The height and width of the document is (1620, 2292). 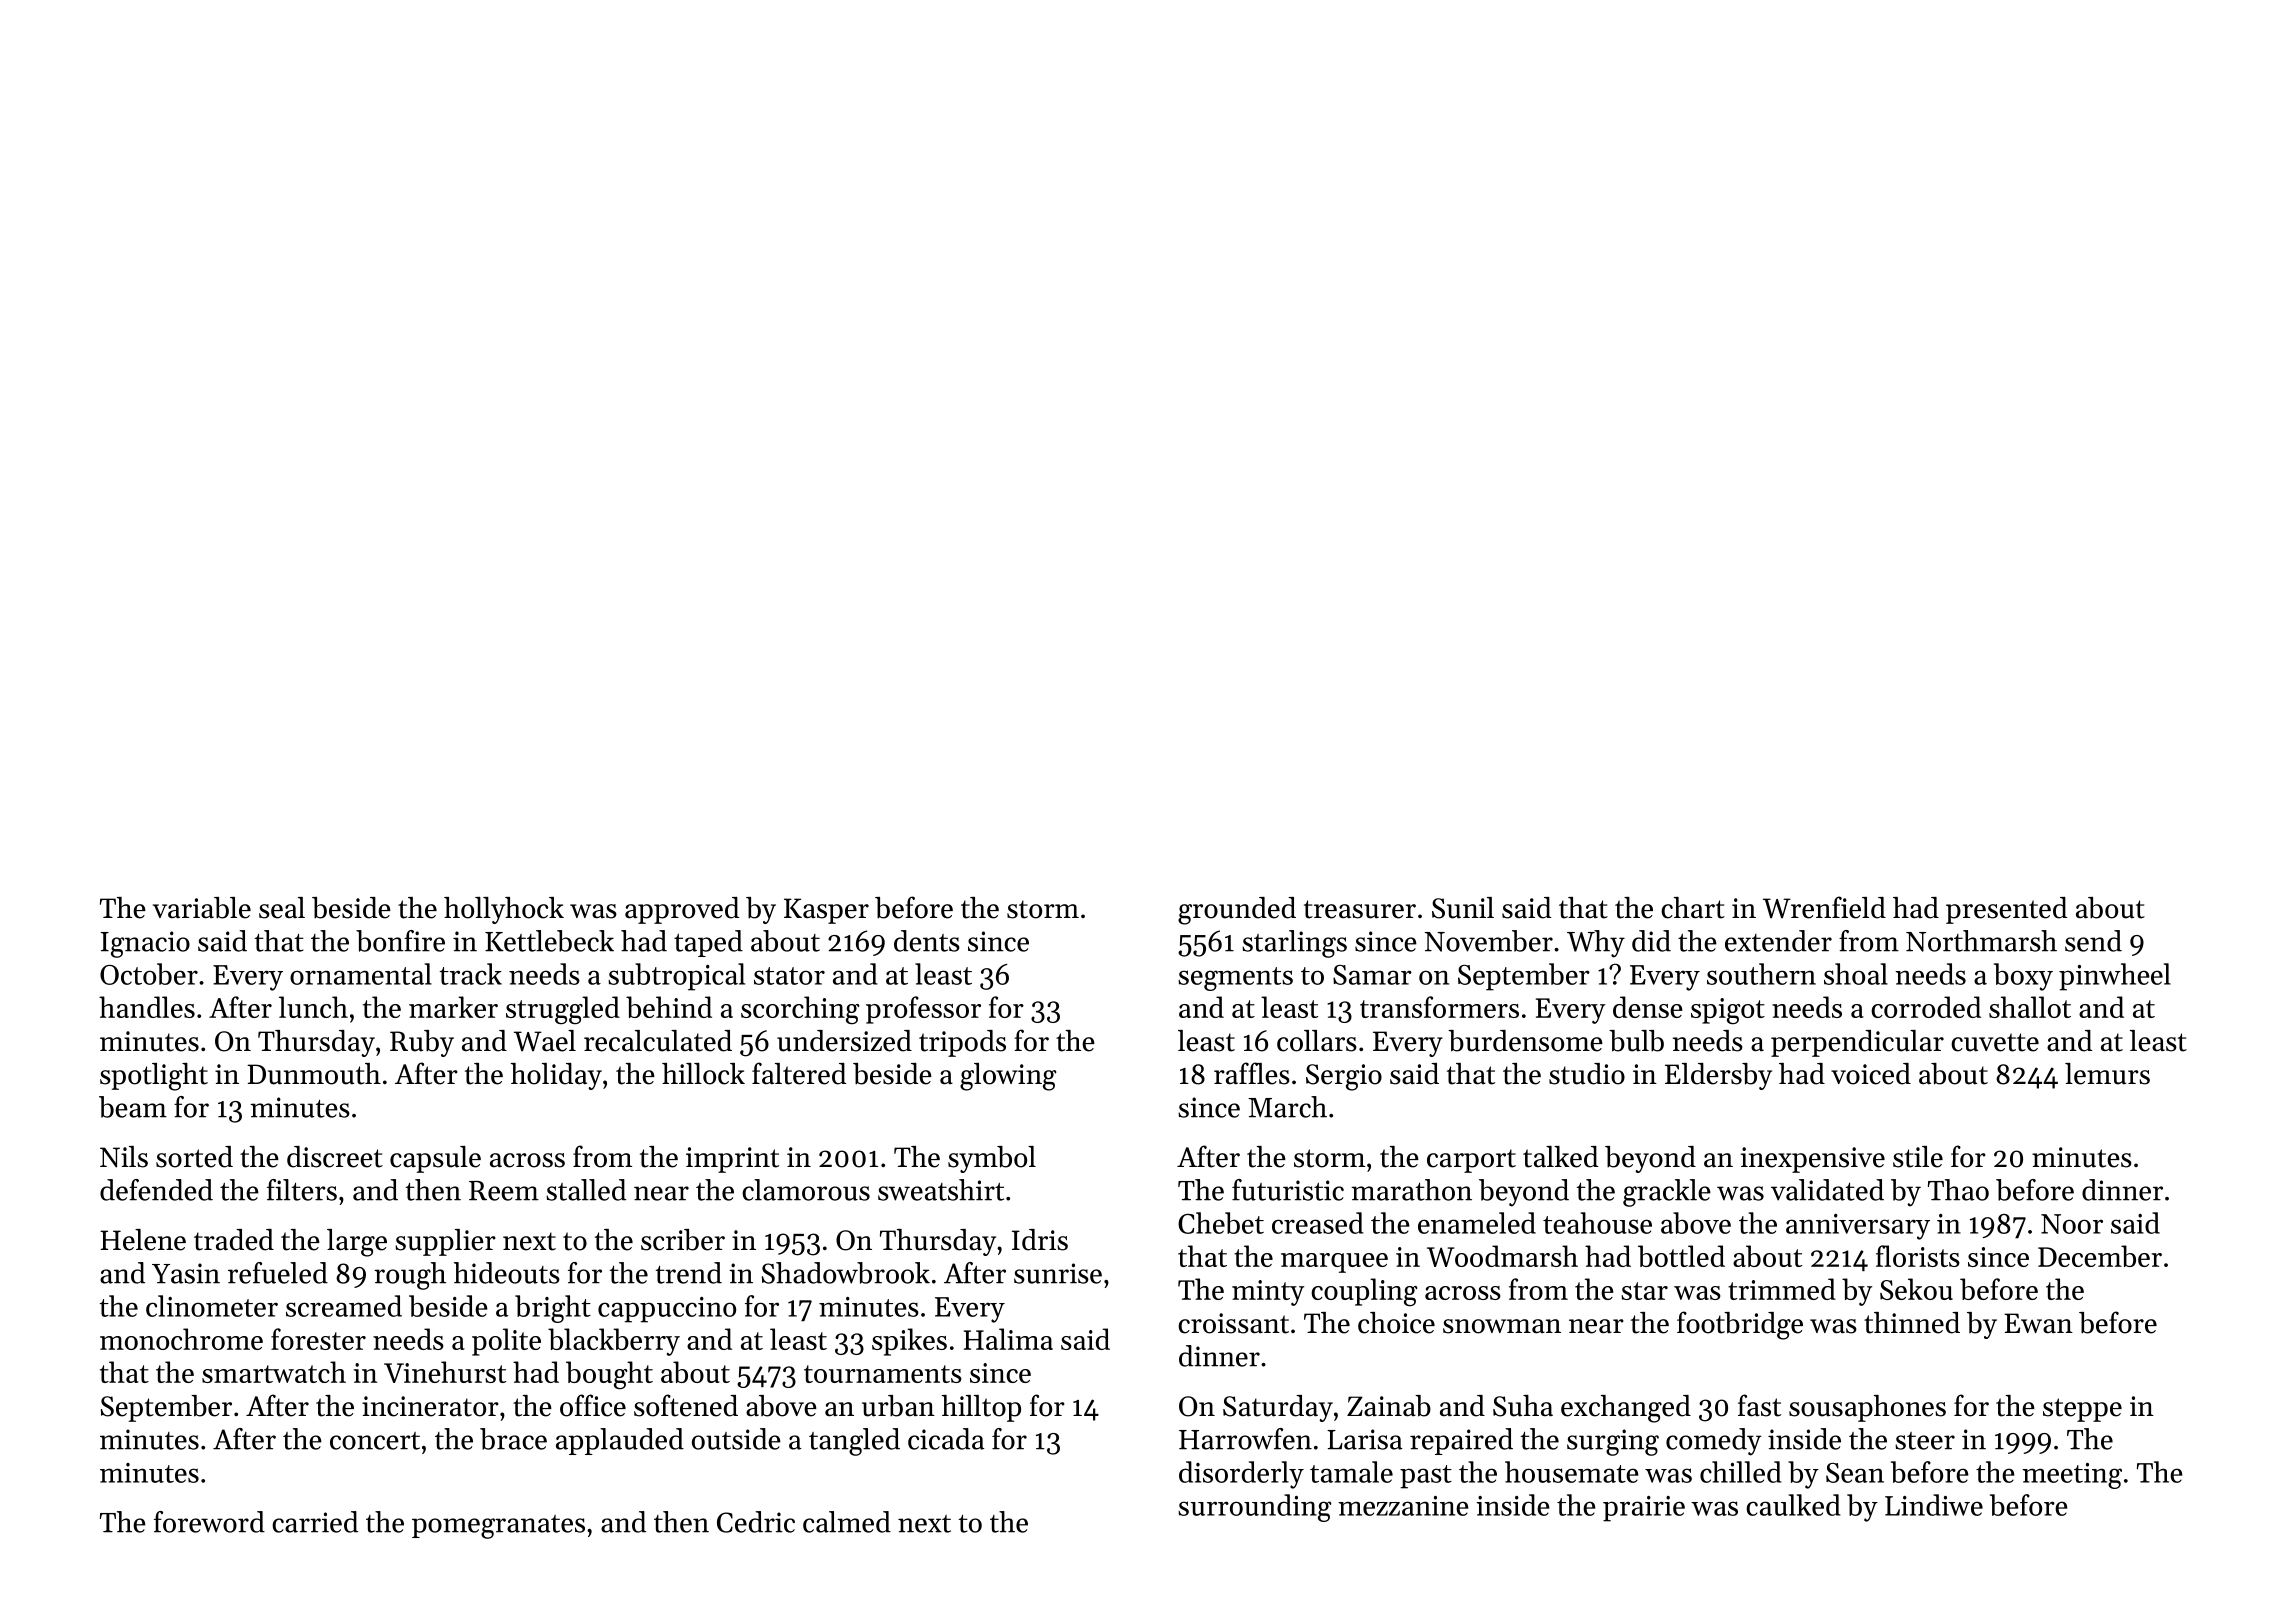 I want to click on Ewan, so click(x=2038, y=1323).
